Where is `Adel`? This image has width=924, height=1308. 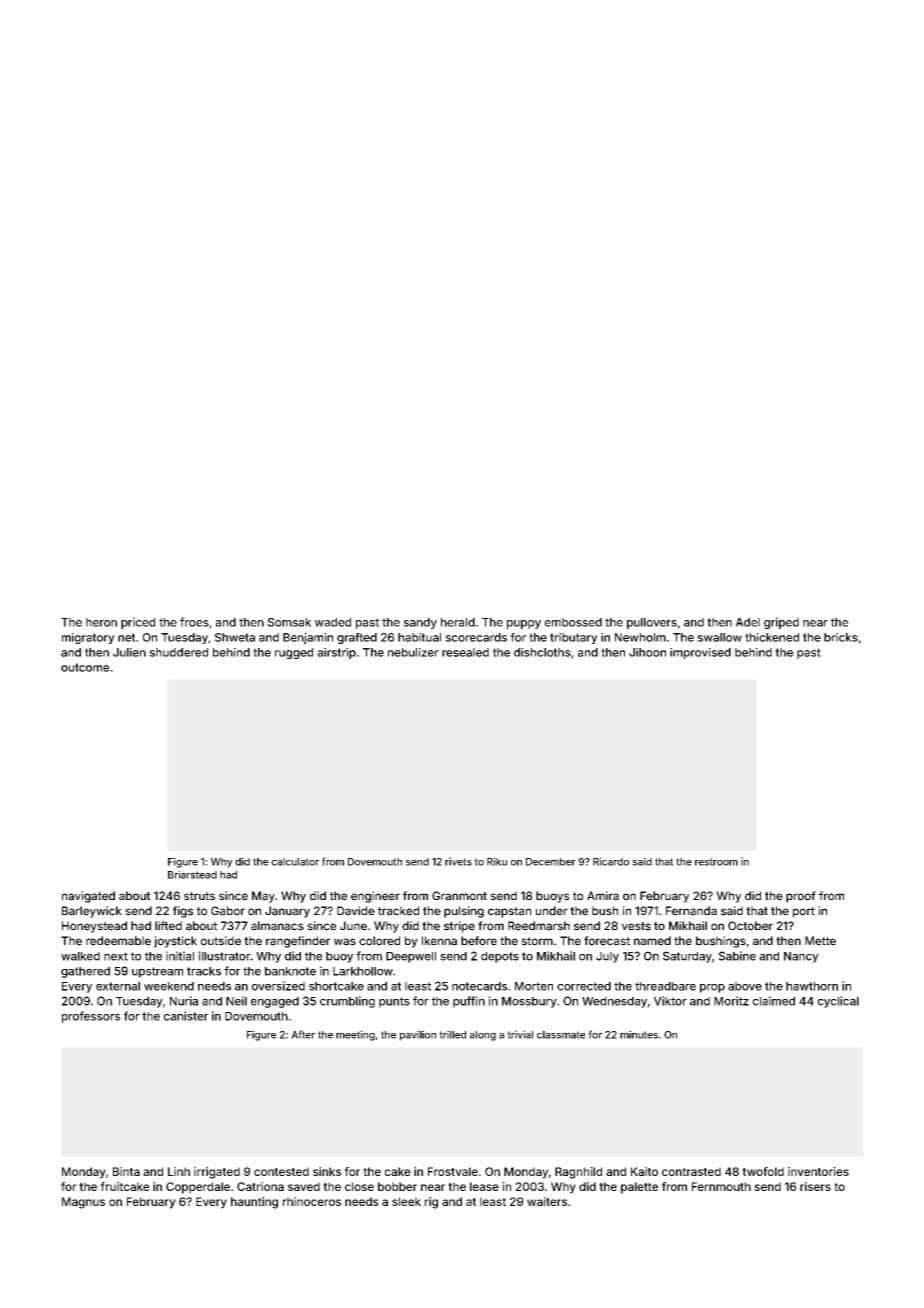 Adel is located at coordinates (748, 622).
